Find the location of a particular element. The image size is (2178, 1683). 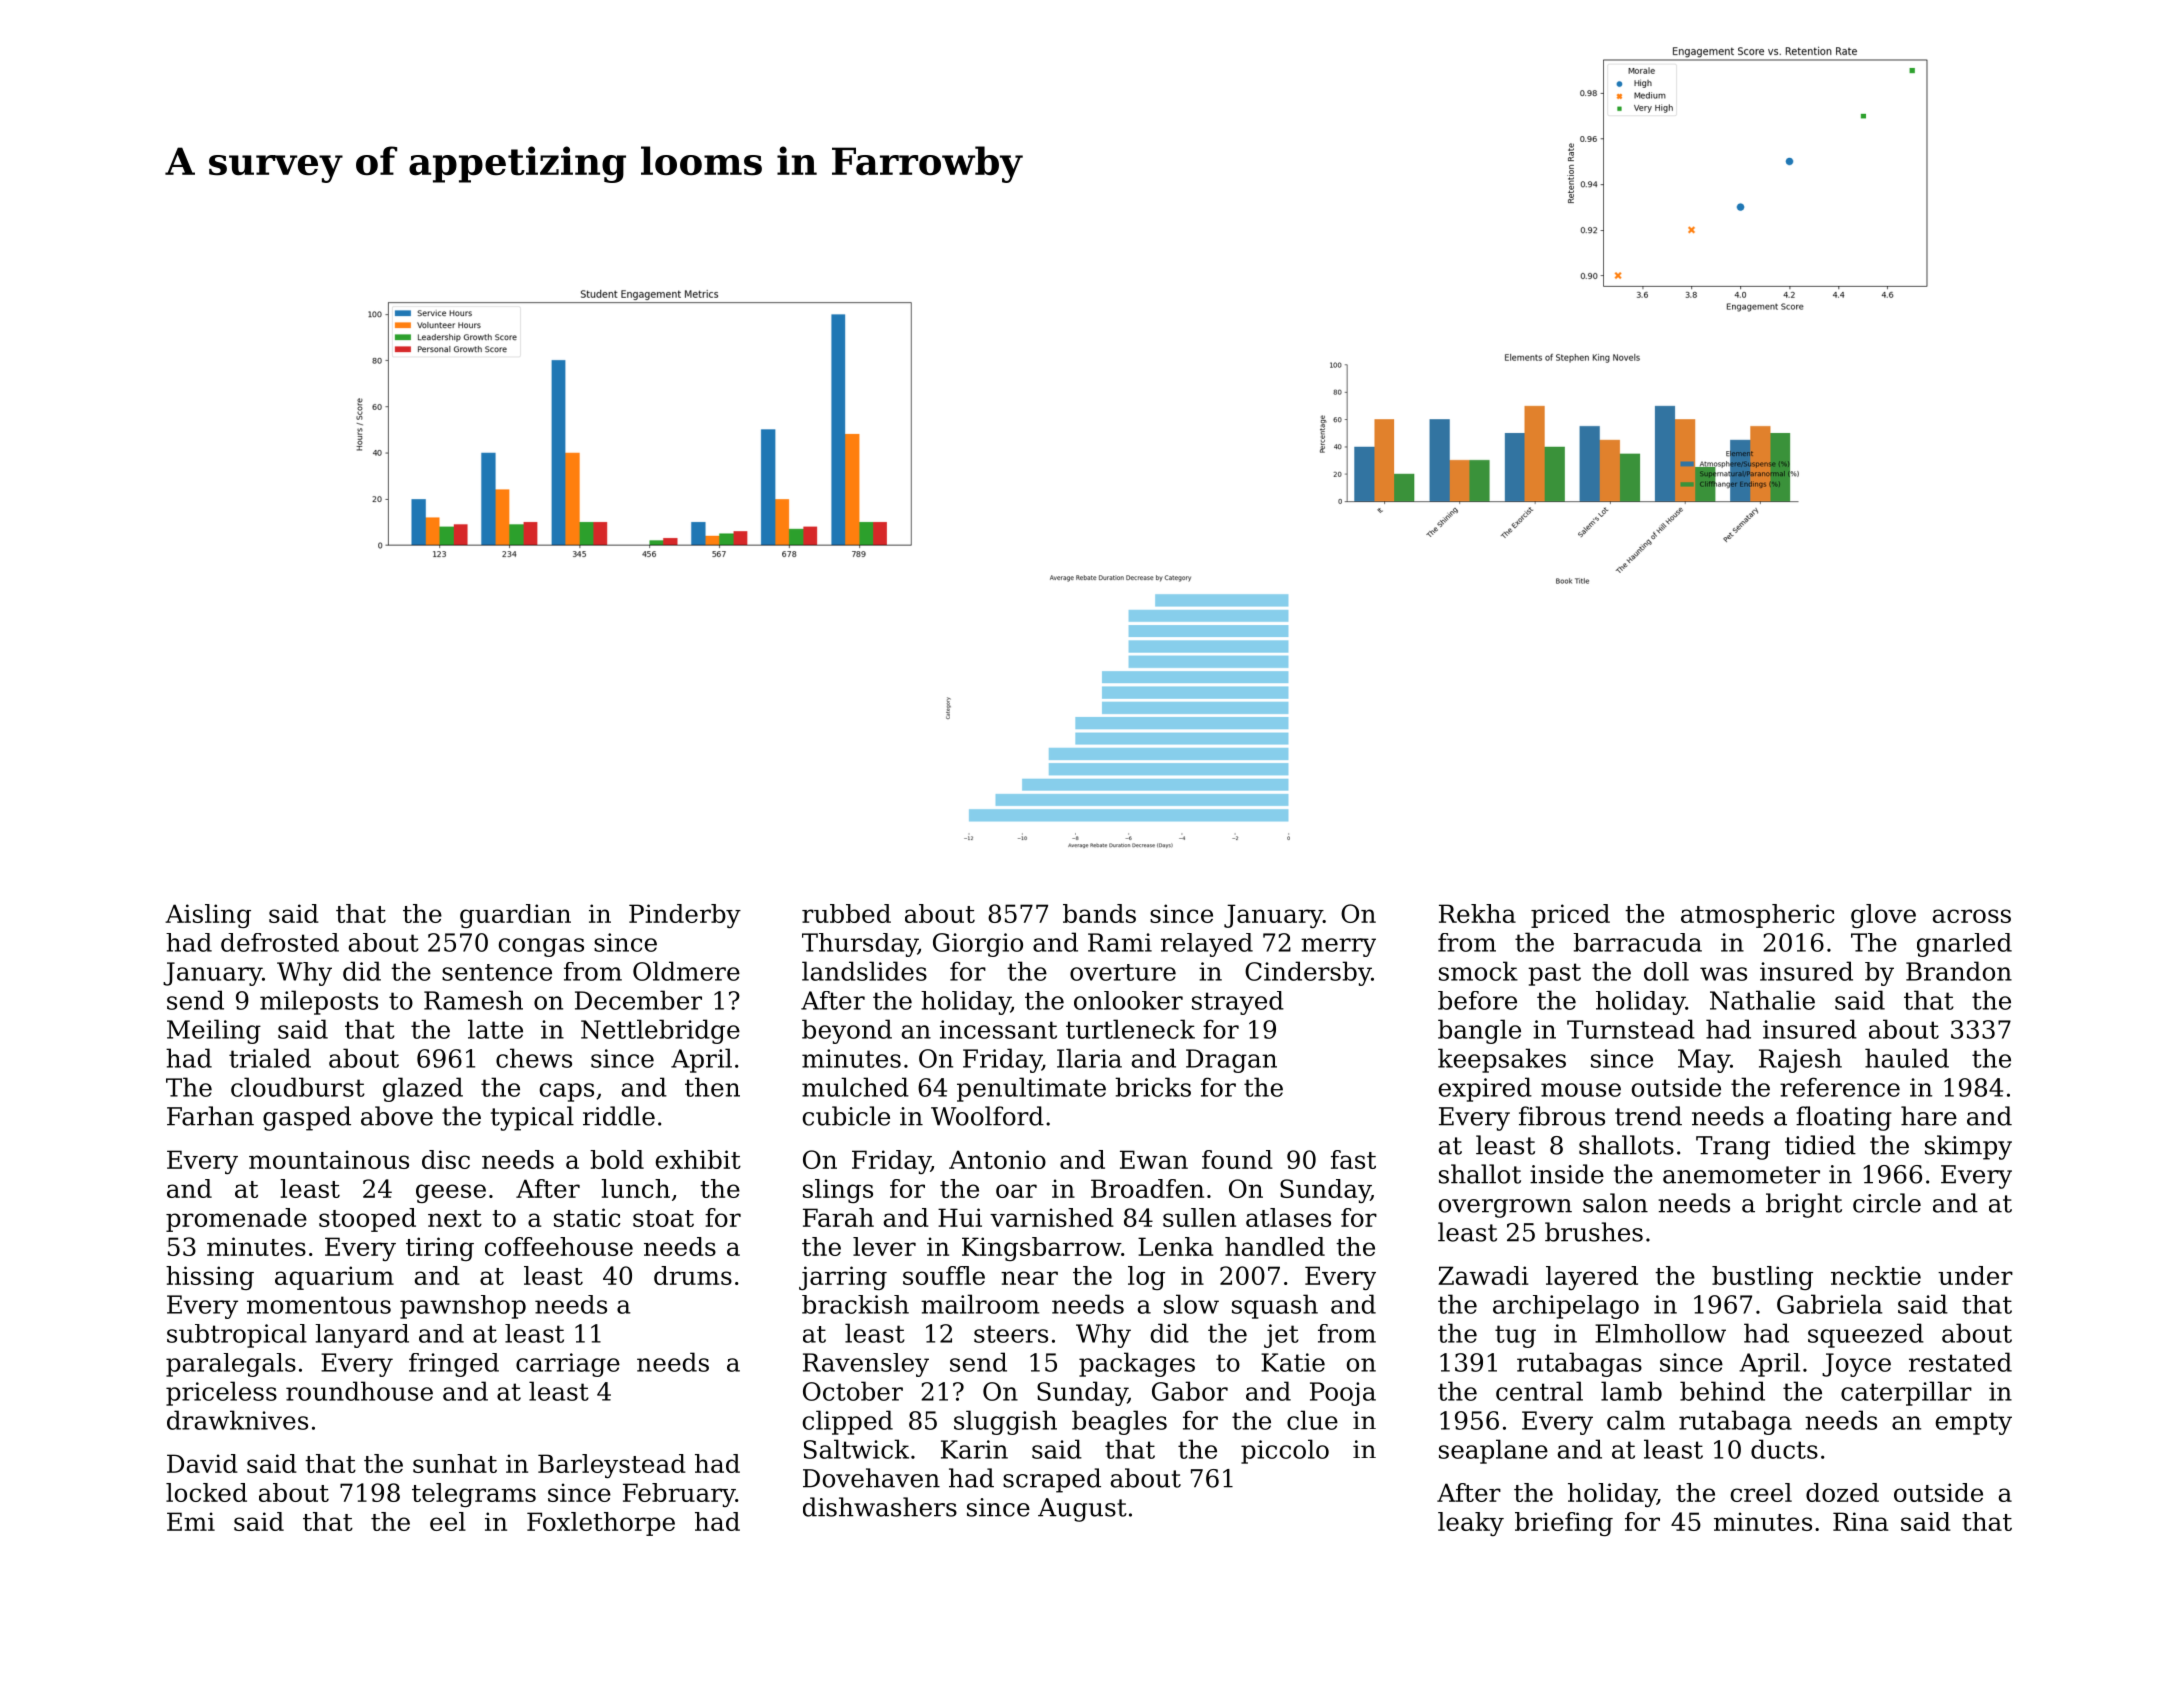

Emi is located at coordinates (191, 1521).
